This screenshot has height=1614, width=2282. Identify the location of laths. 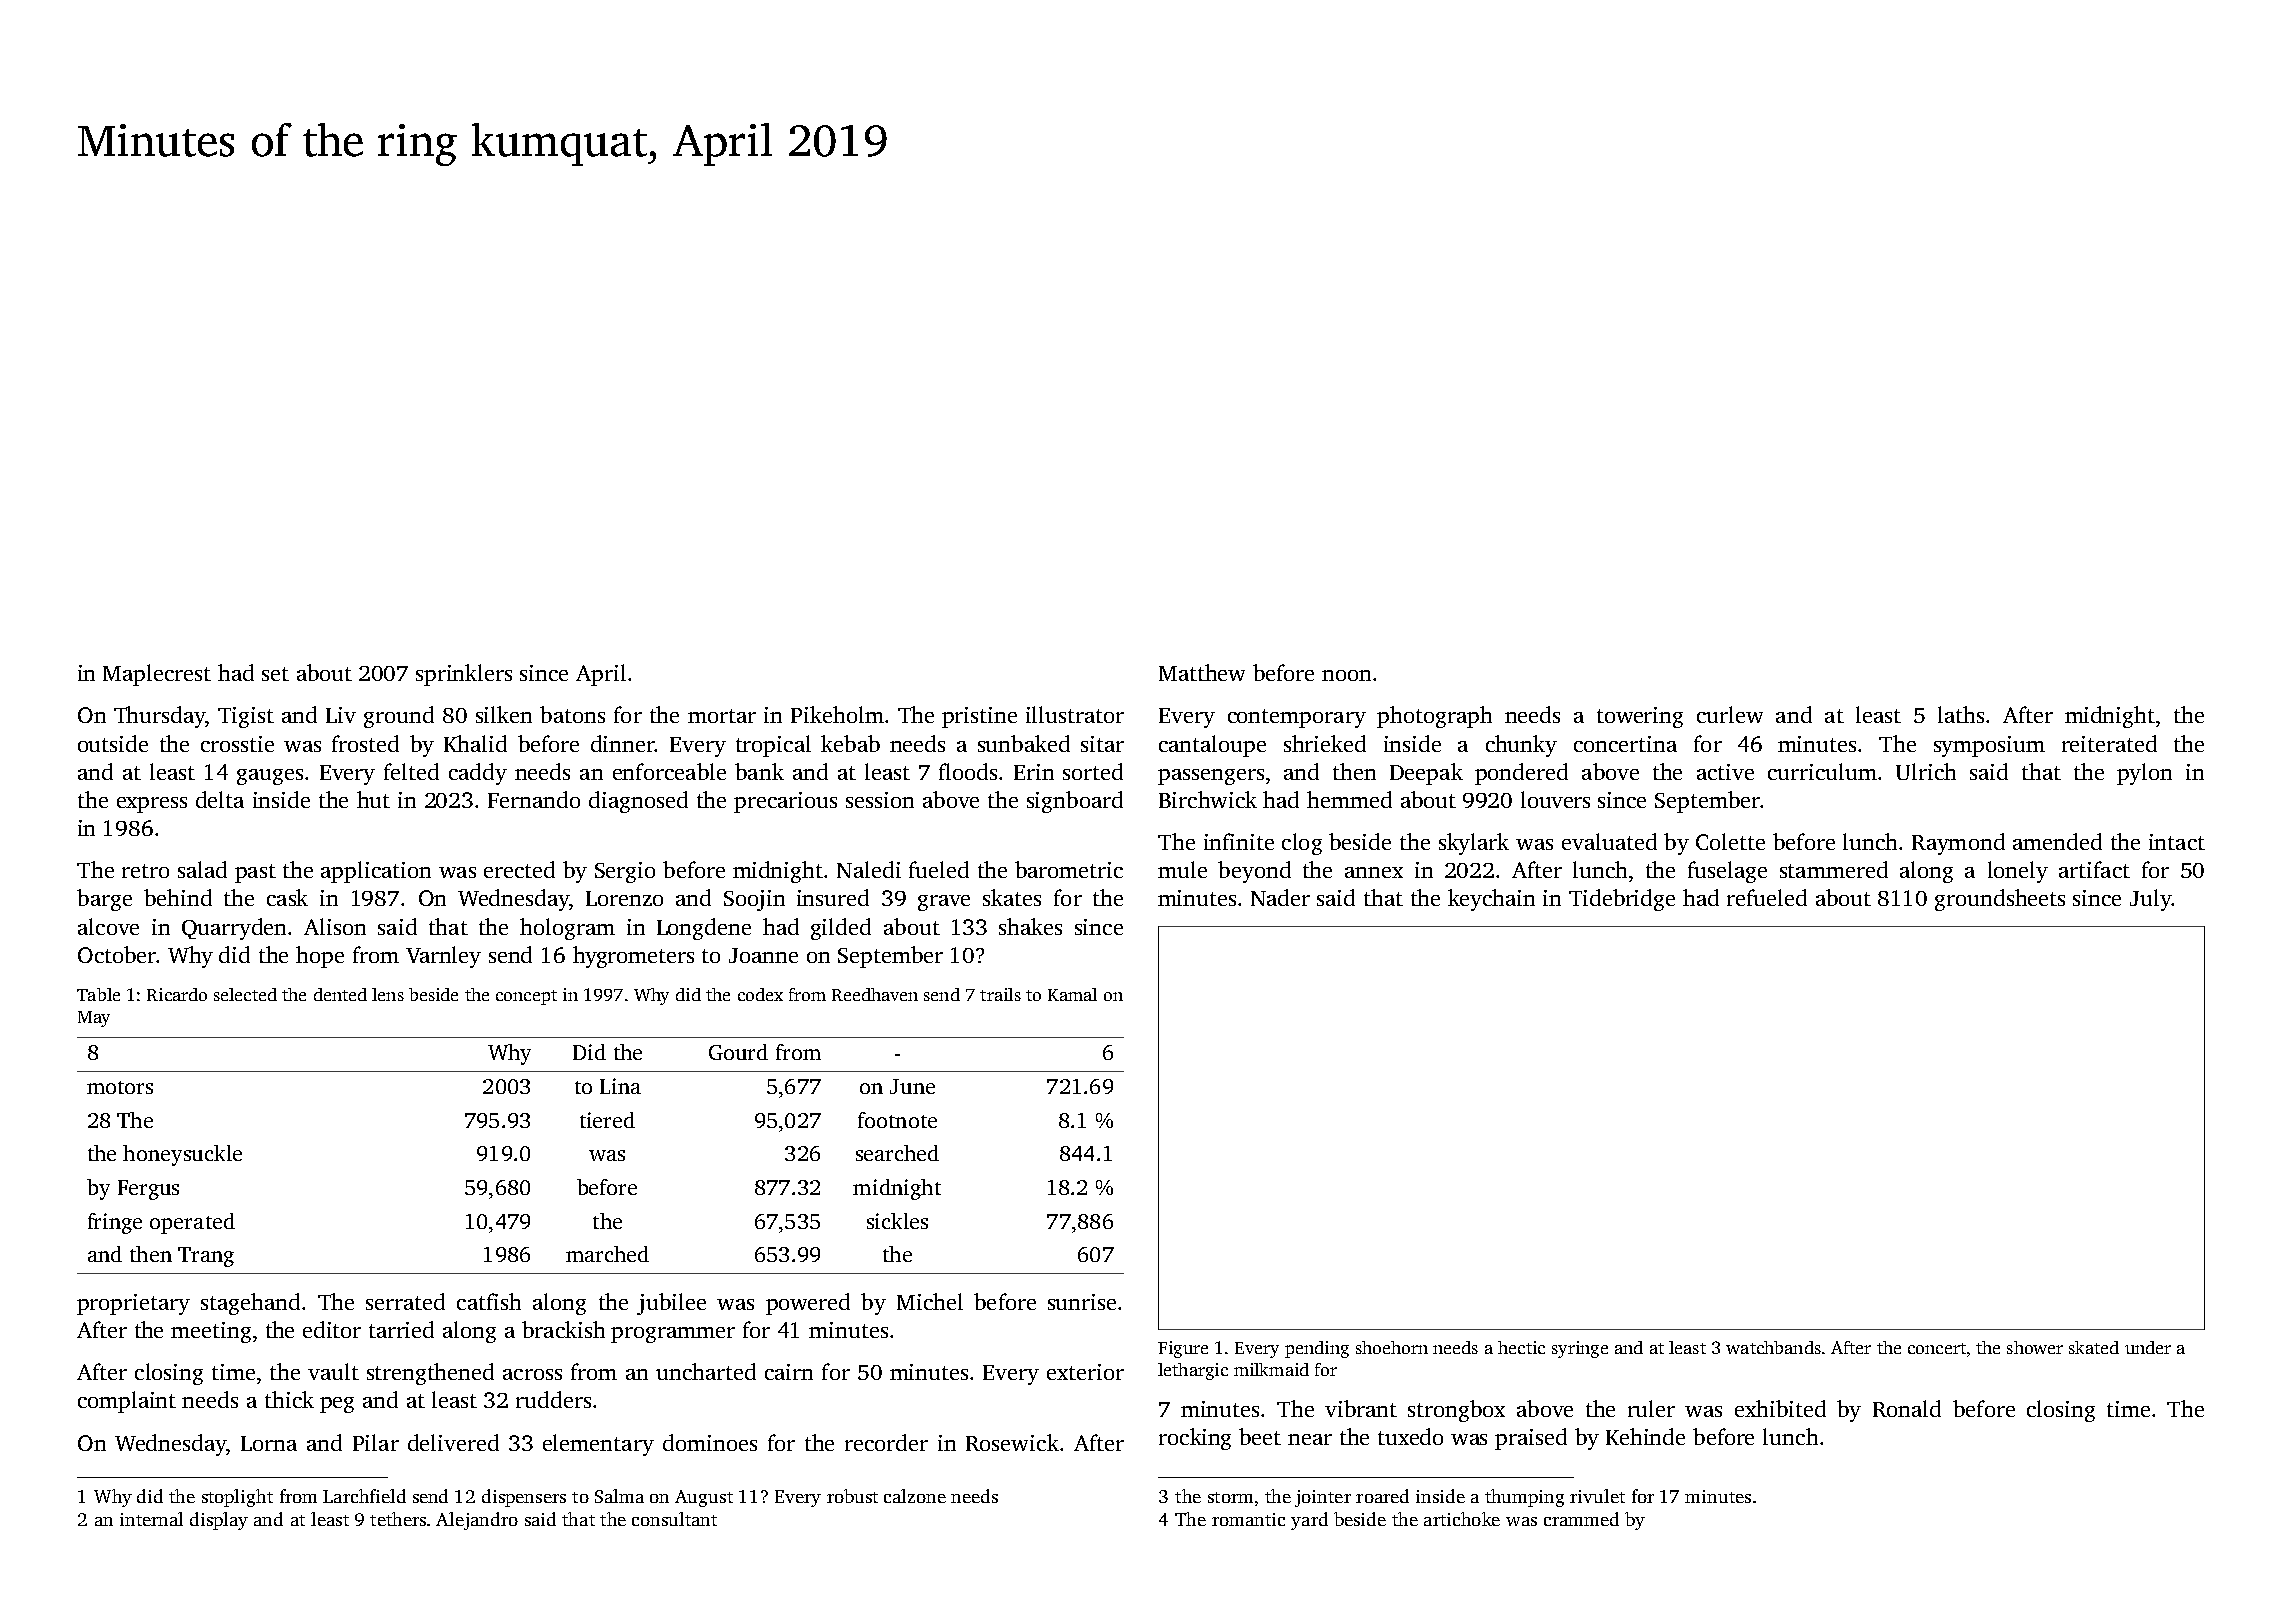
(1961, 714).
